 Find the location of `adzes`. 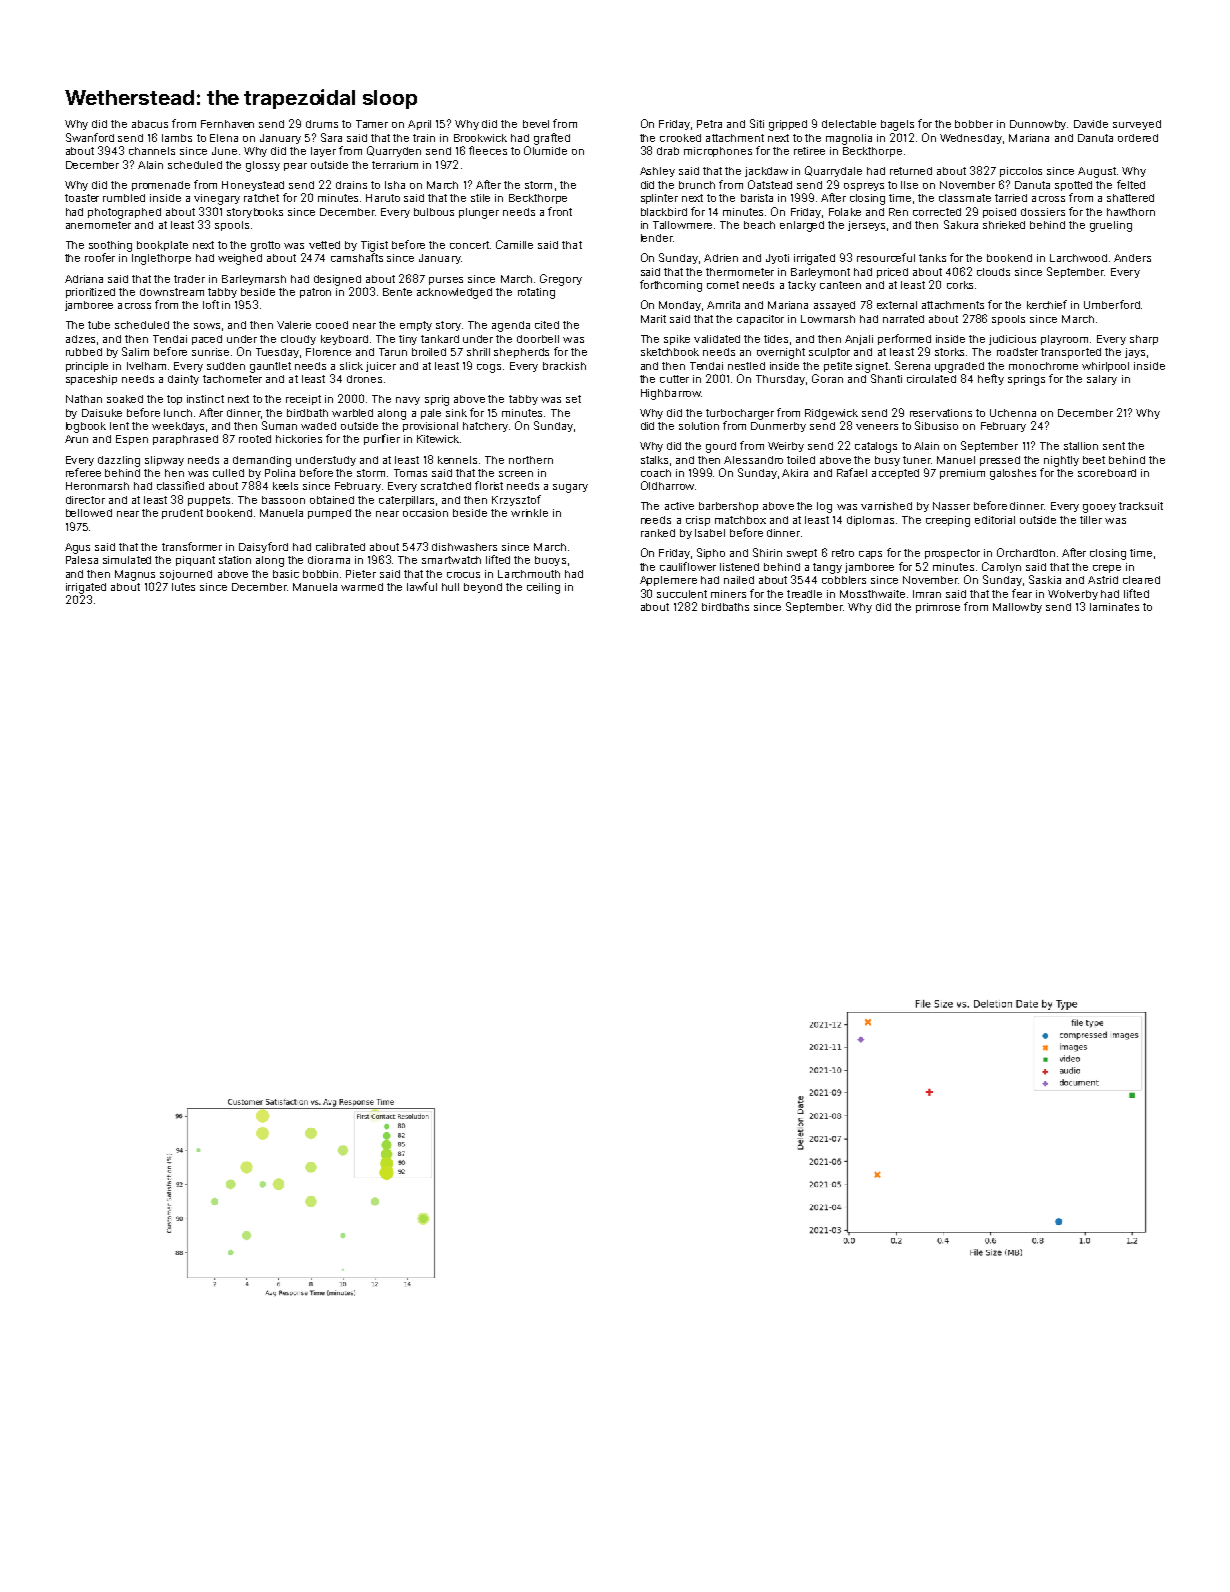

adzes is located at coordinates (80, 339).
